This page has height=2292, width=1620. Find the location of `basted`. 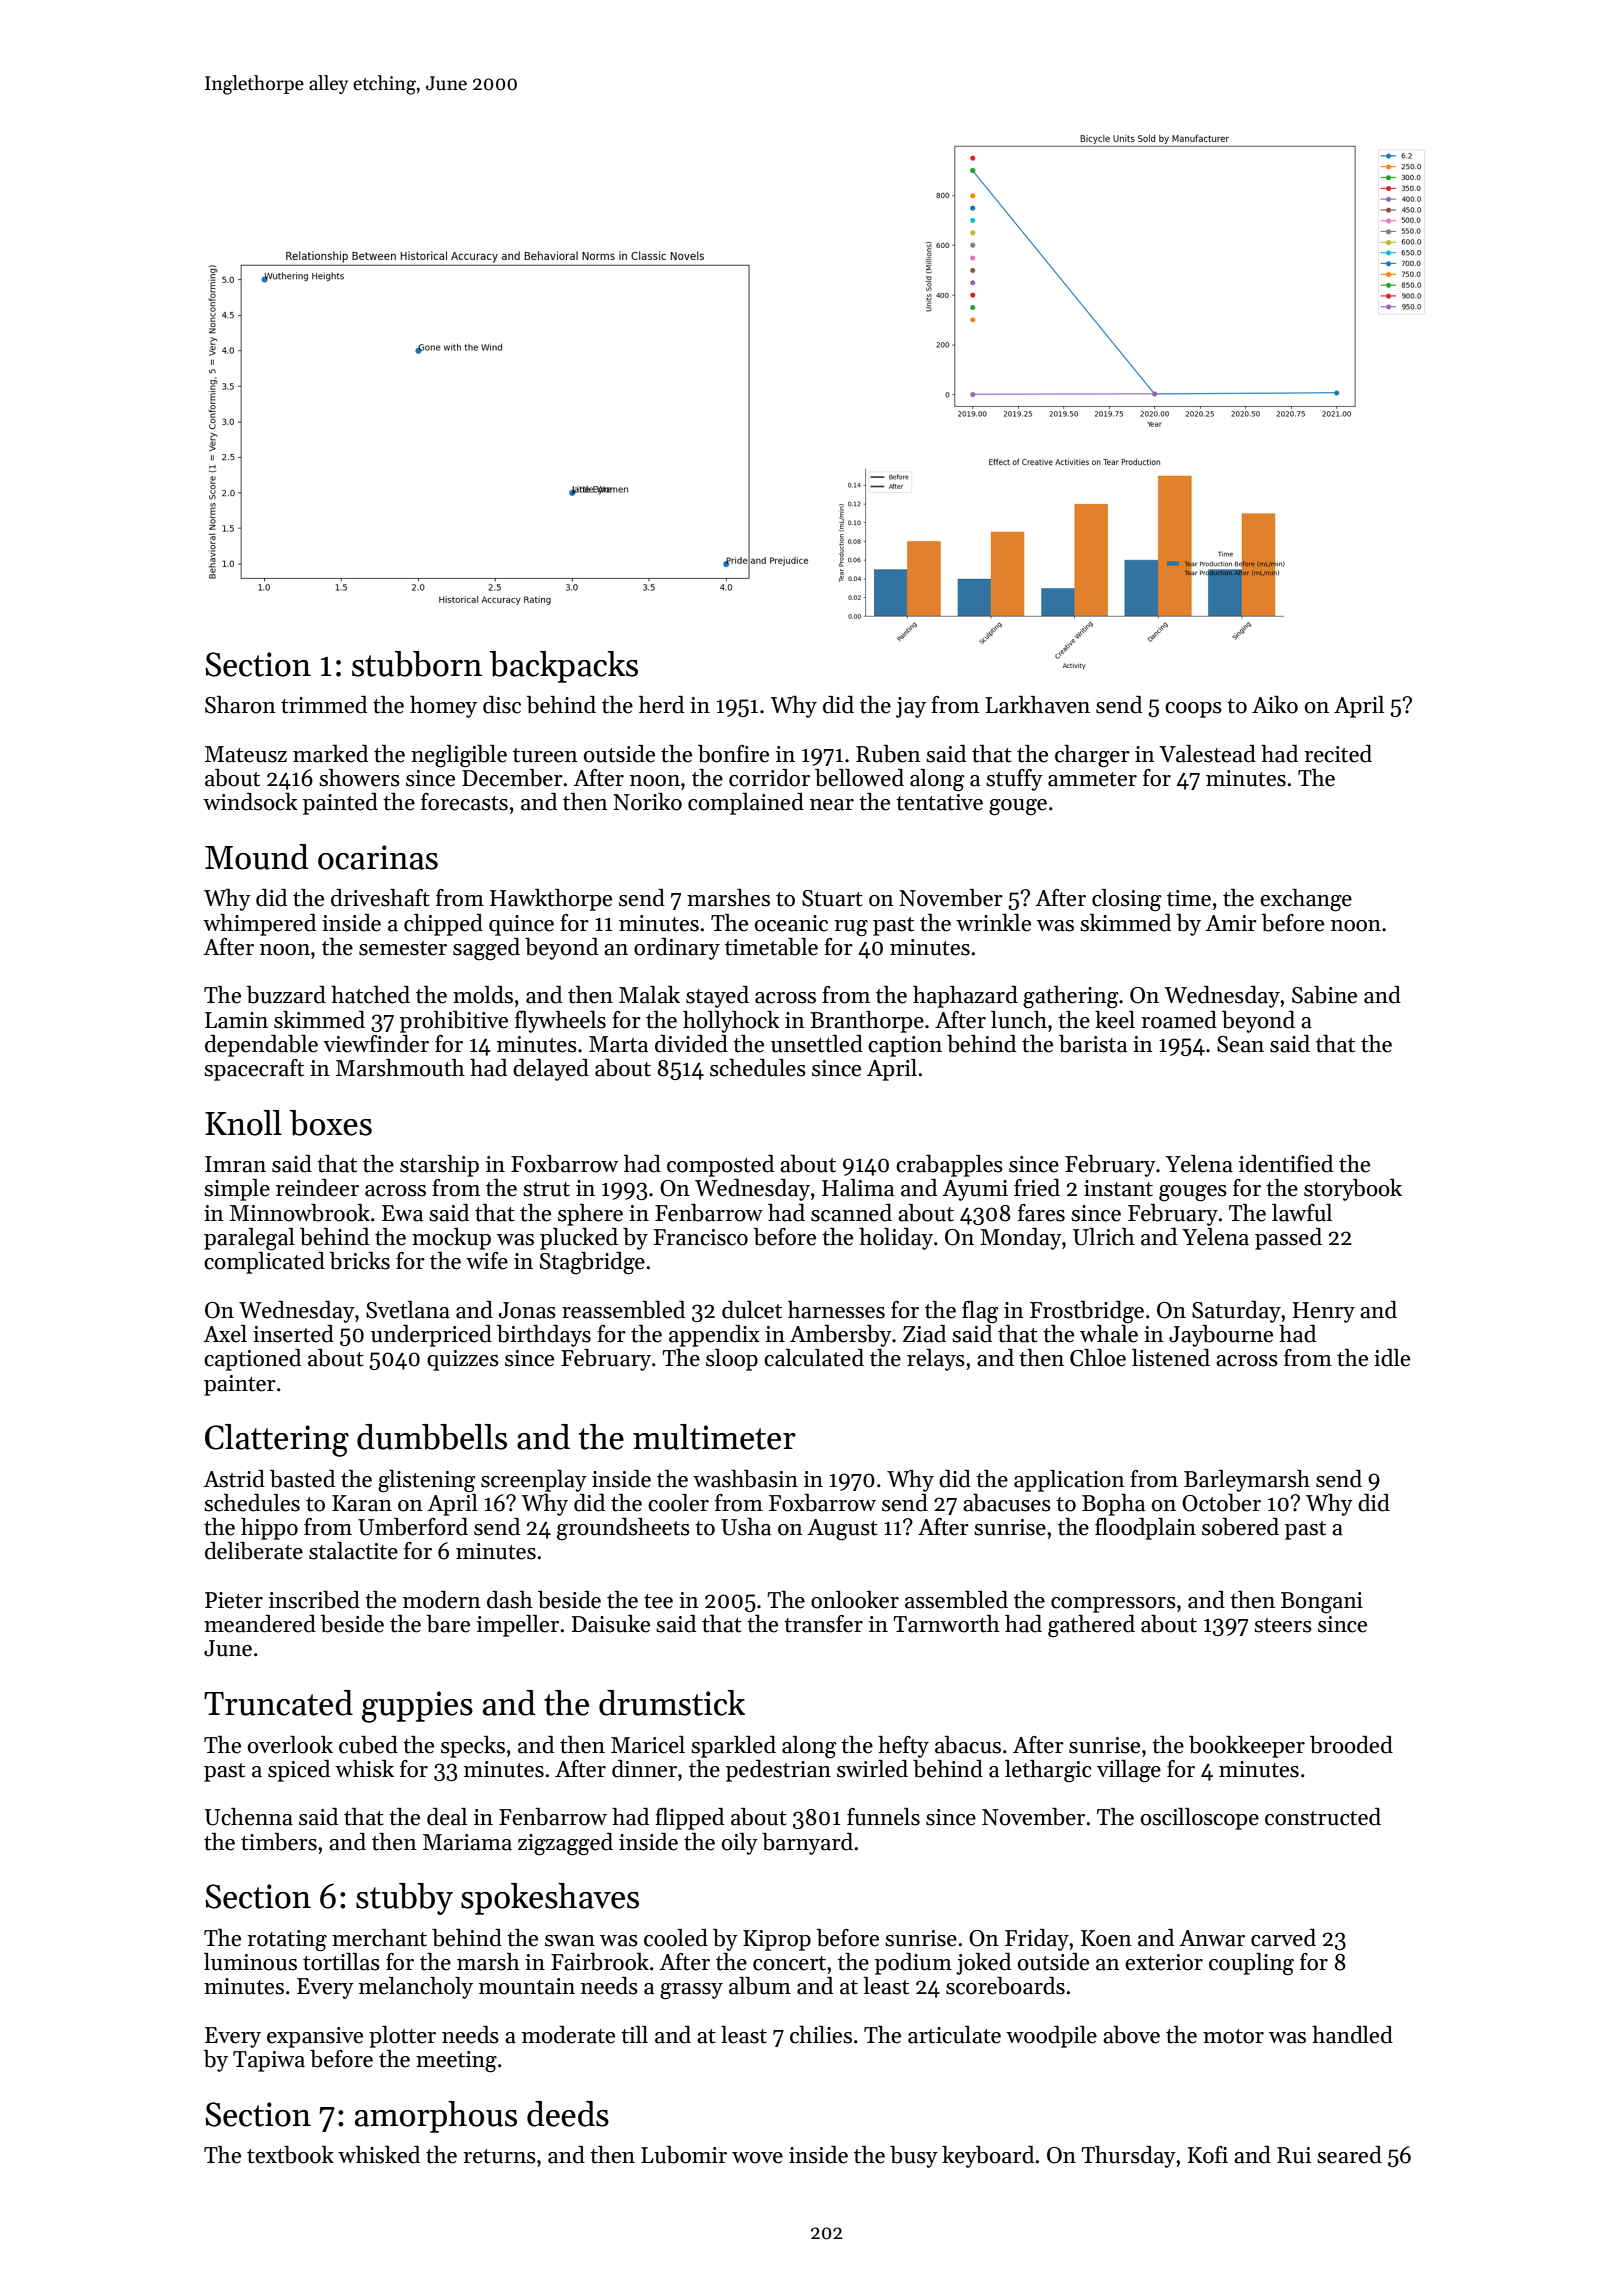

basted is located at coordinates (302, 1479).
